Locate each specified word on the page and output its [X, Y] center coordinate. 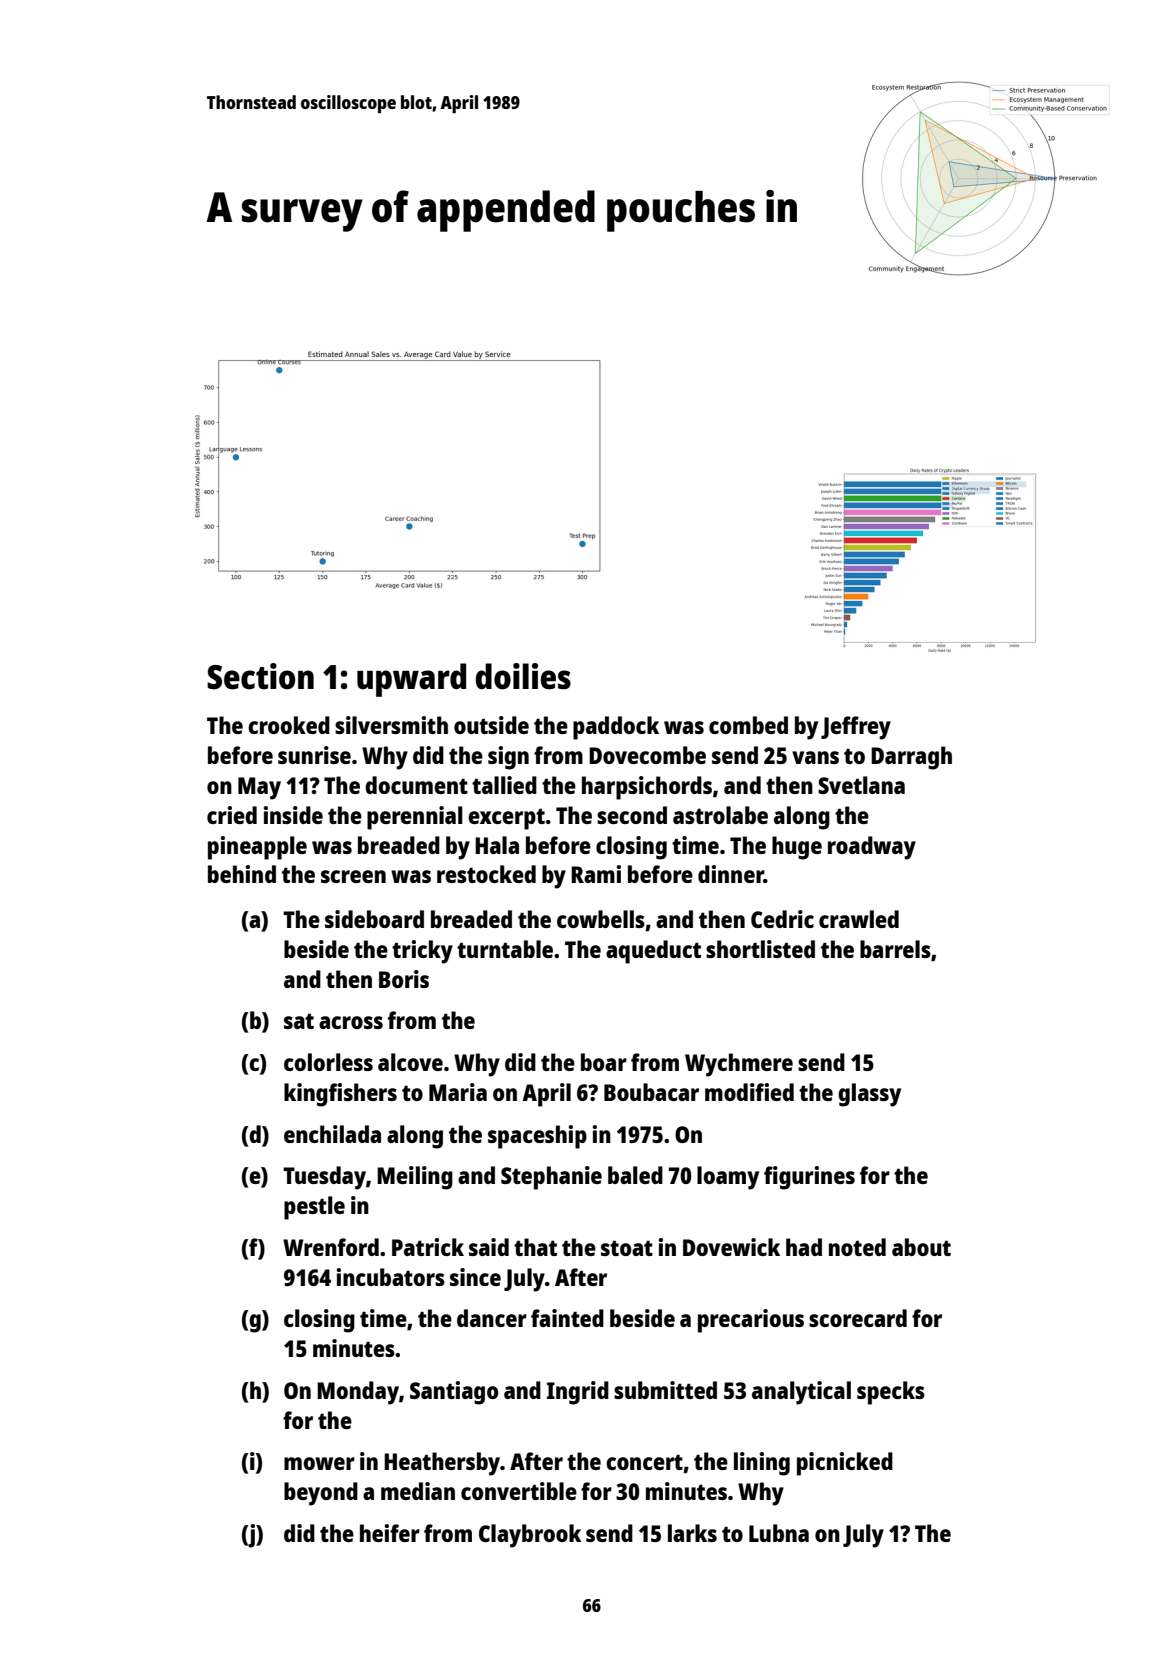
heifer [390, 1533]
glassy [869, 1095]
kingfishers [340, 1095]
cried [232, 815]
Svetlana [861, 785]
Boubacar [651, 1092]
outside [491, 725]
